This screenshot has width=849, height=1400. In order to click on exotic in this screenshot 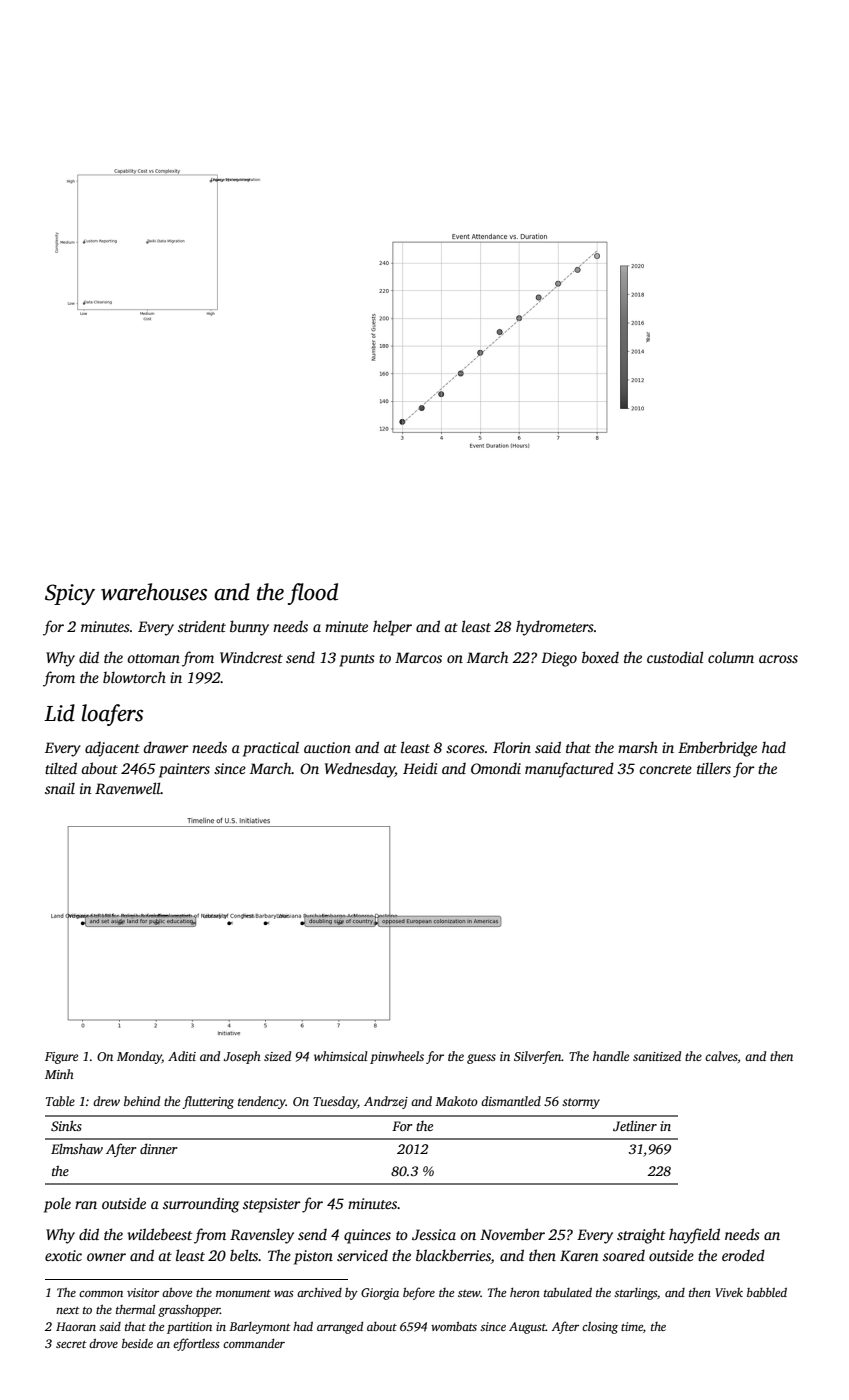, I will do `click(63, 1255)`.
